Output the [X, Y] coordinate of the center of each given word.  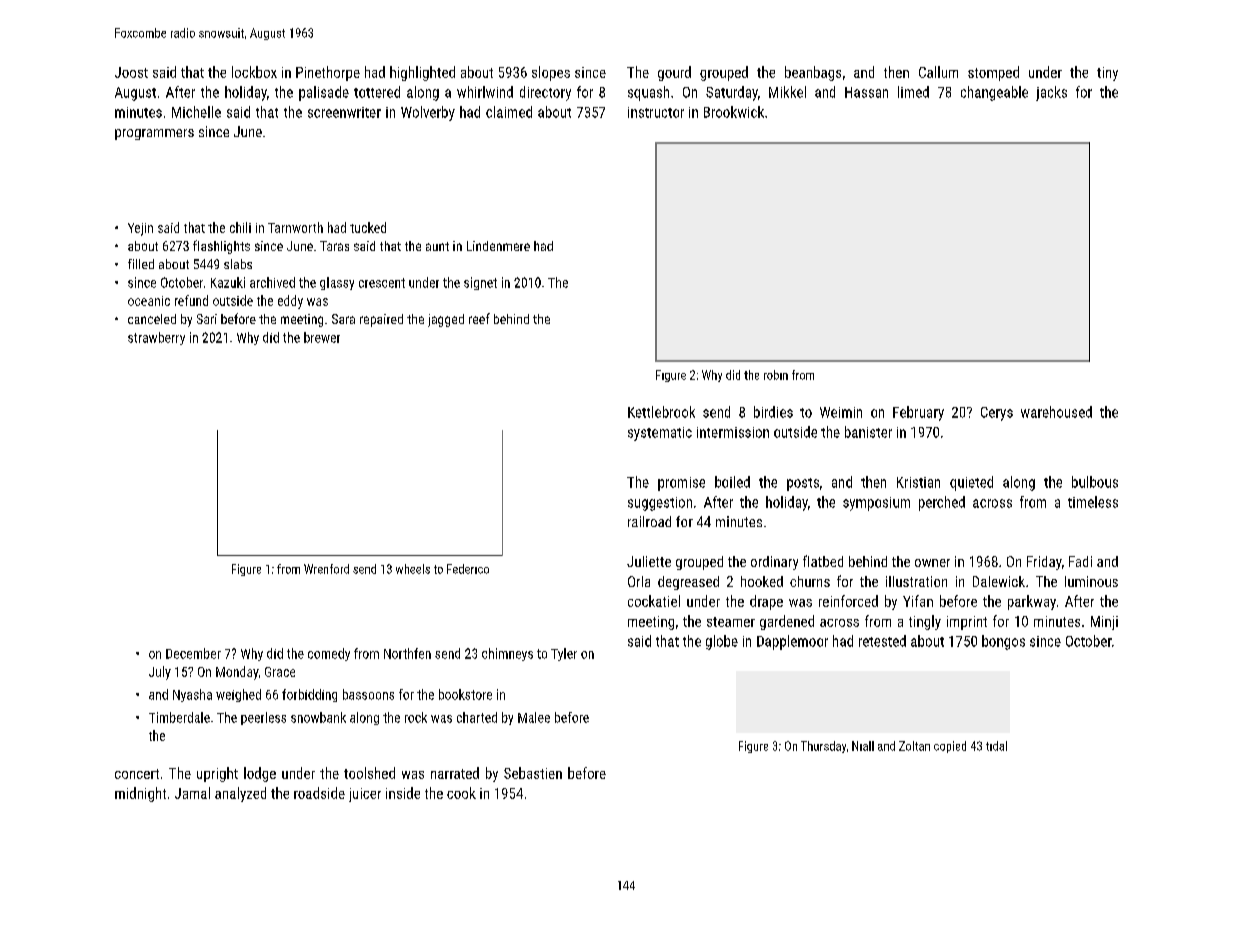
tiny [1107, 74]
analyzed [240, 794]
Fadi [1080, 561]
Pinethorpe [328, 73]
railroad [649, 521]
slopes [551, 73]
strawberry [156, 338]
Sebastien [533, 773]
